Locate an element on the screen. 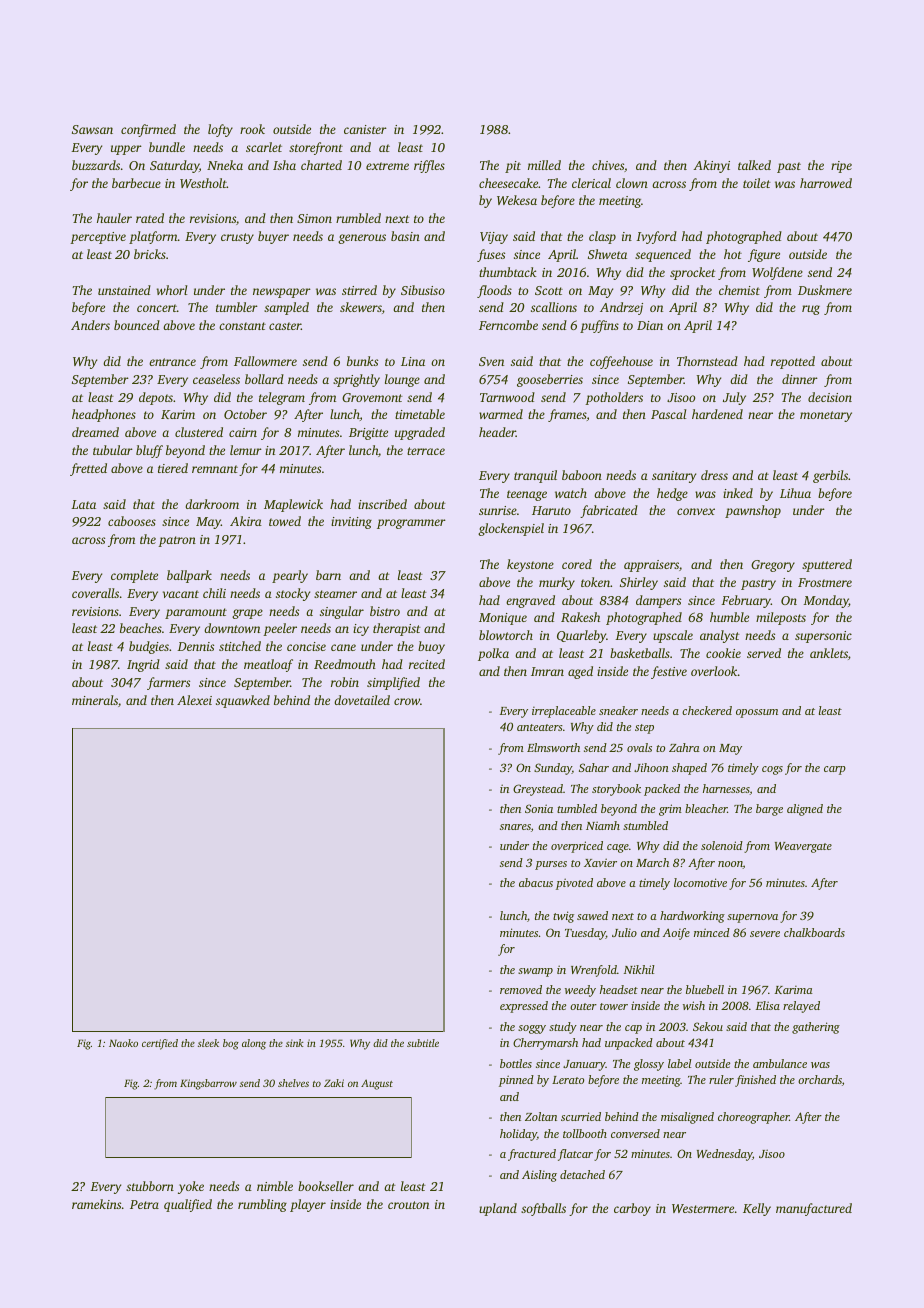 The image size is (924, 1308). puffins is located at coordinates (599, 326).
